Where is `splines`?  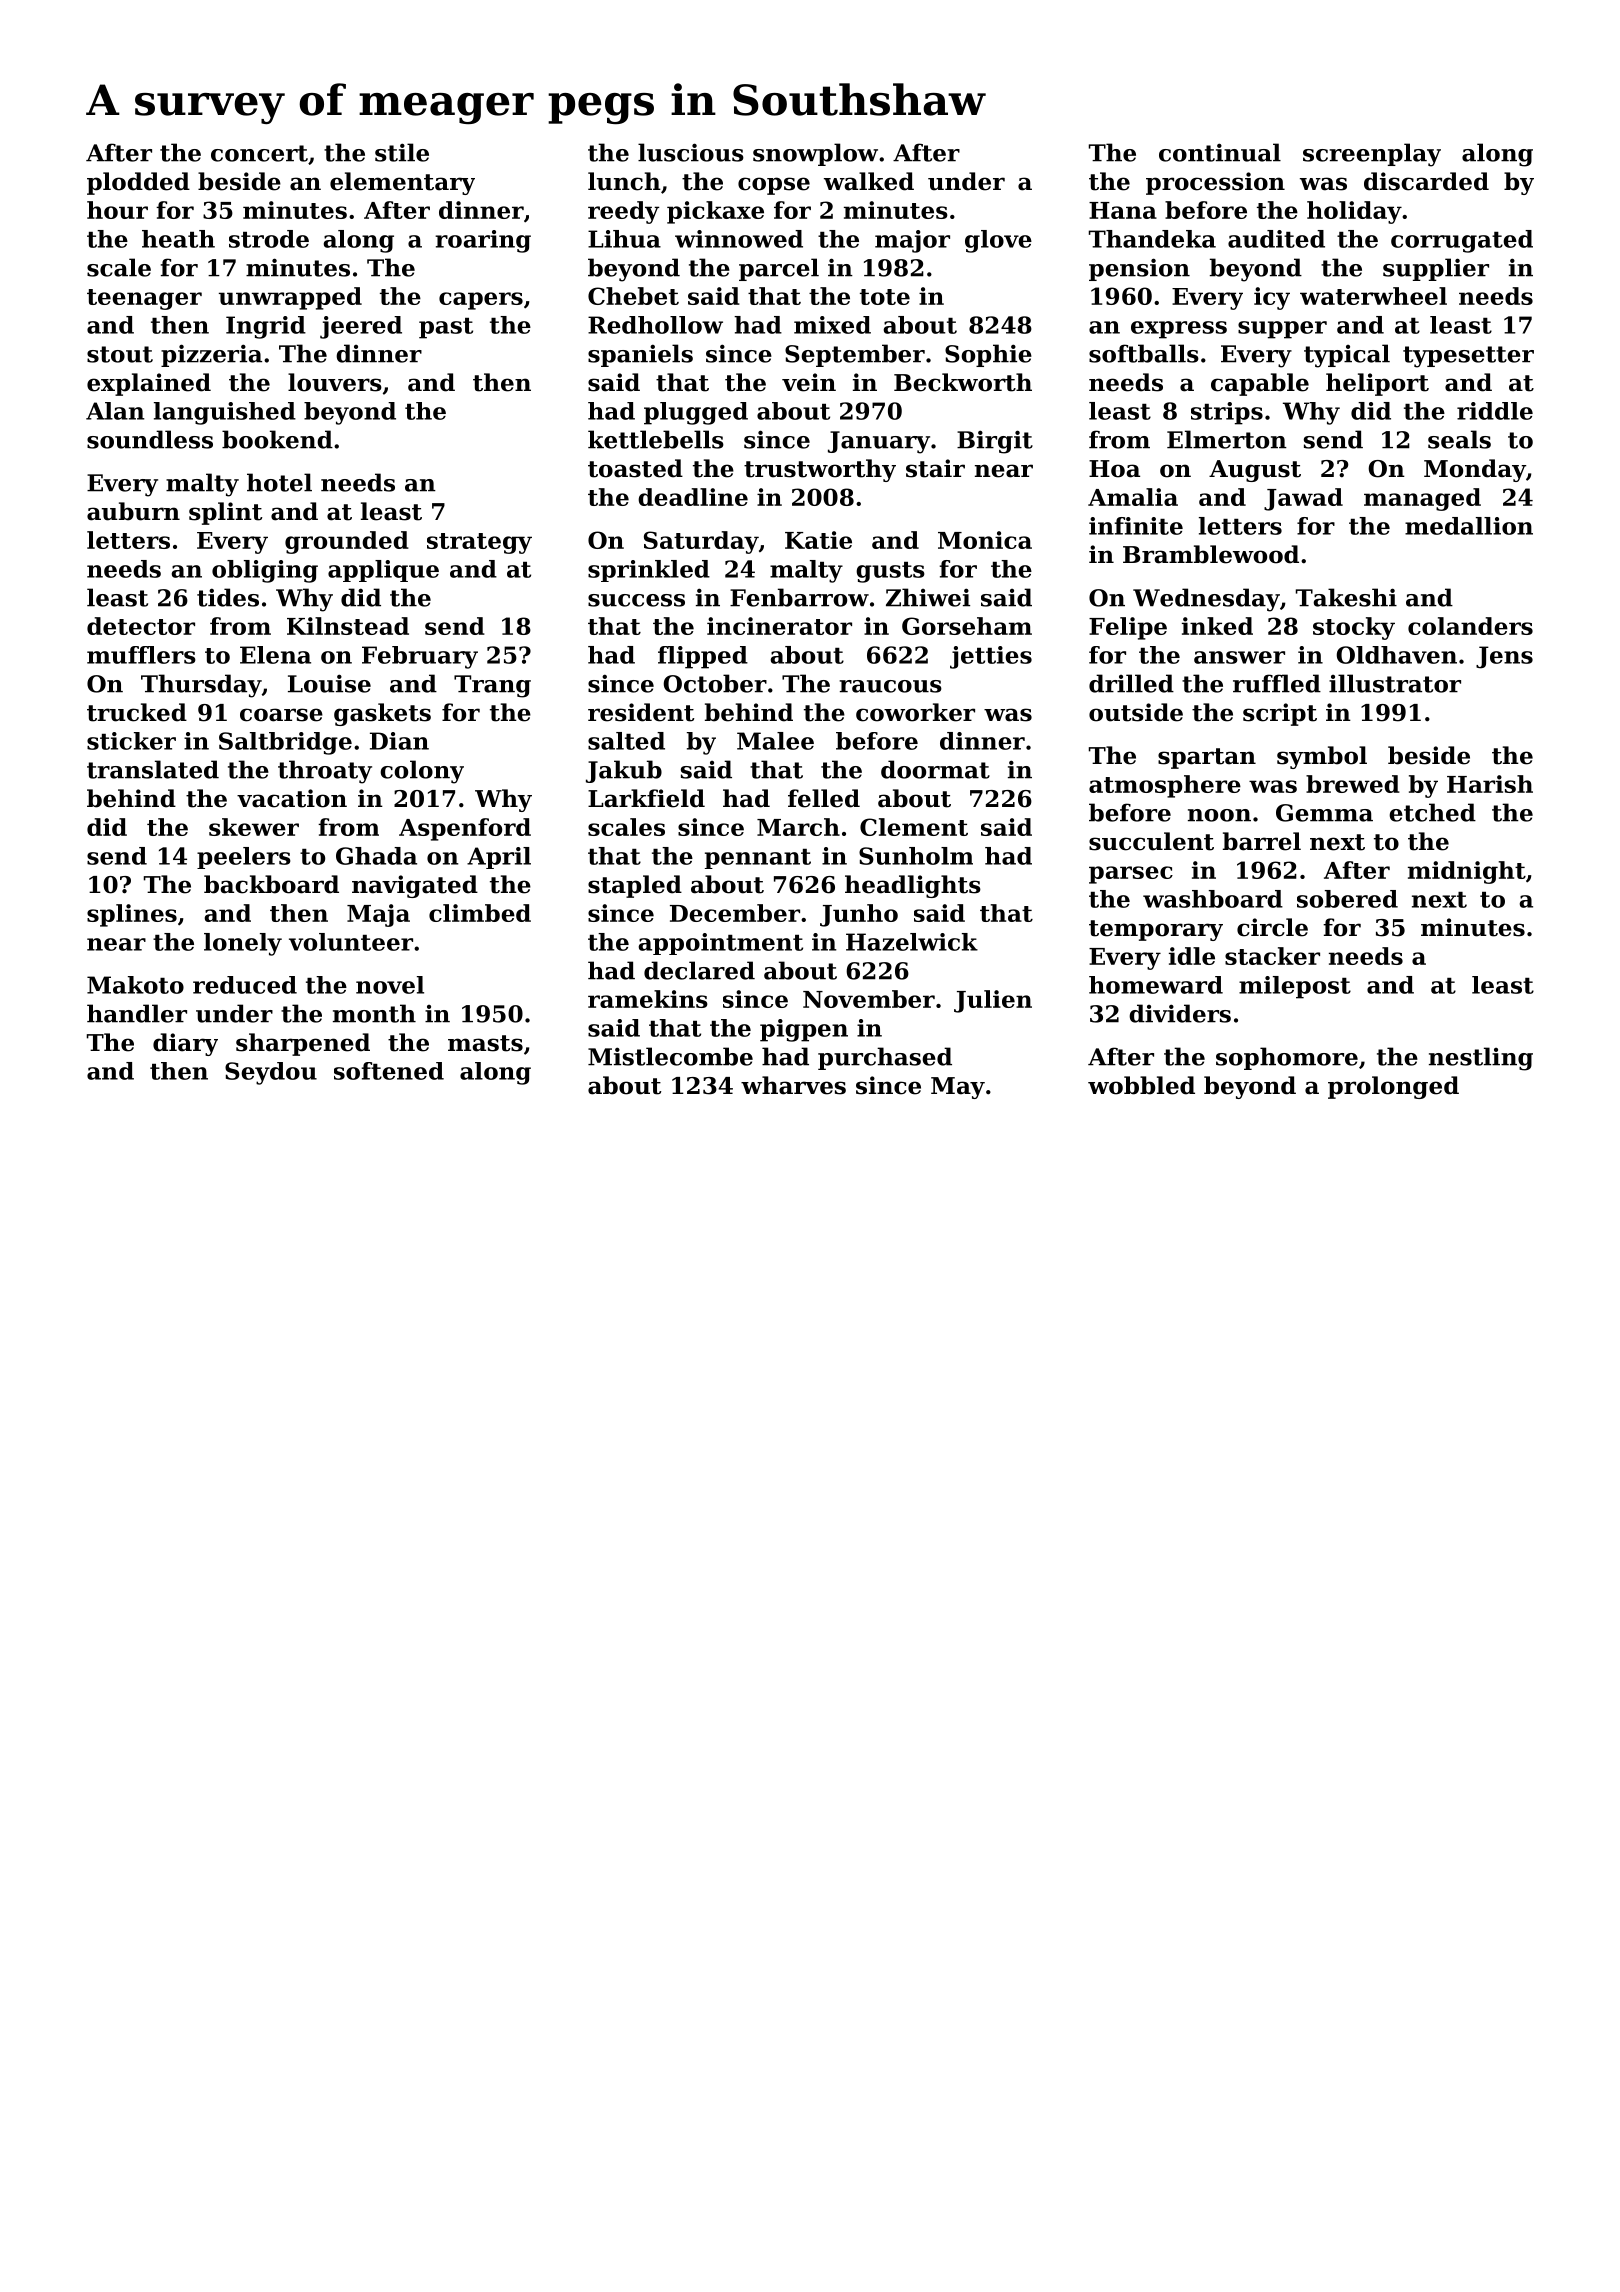
splines is located at coordinates (132, 915).
